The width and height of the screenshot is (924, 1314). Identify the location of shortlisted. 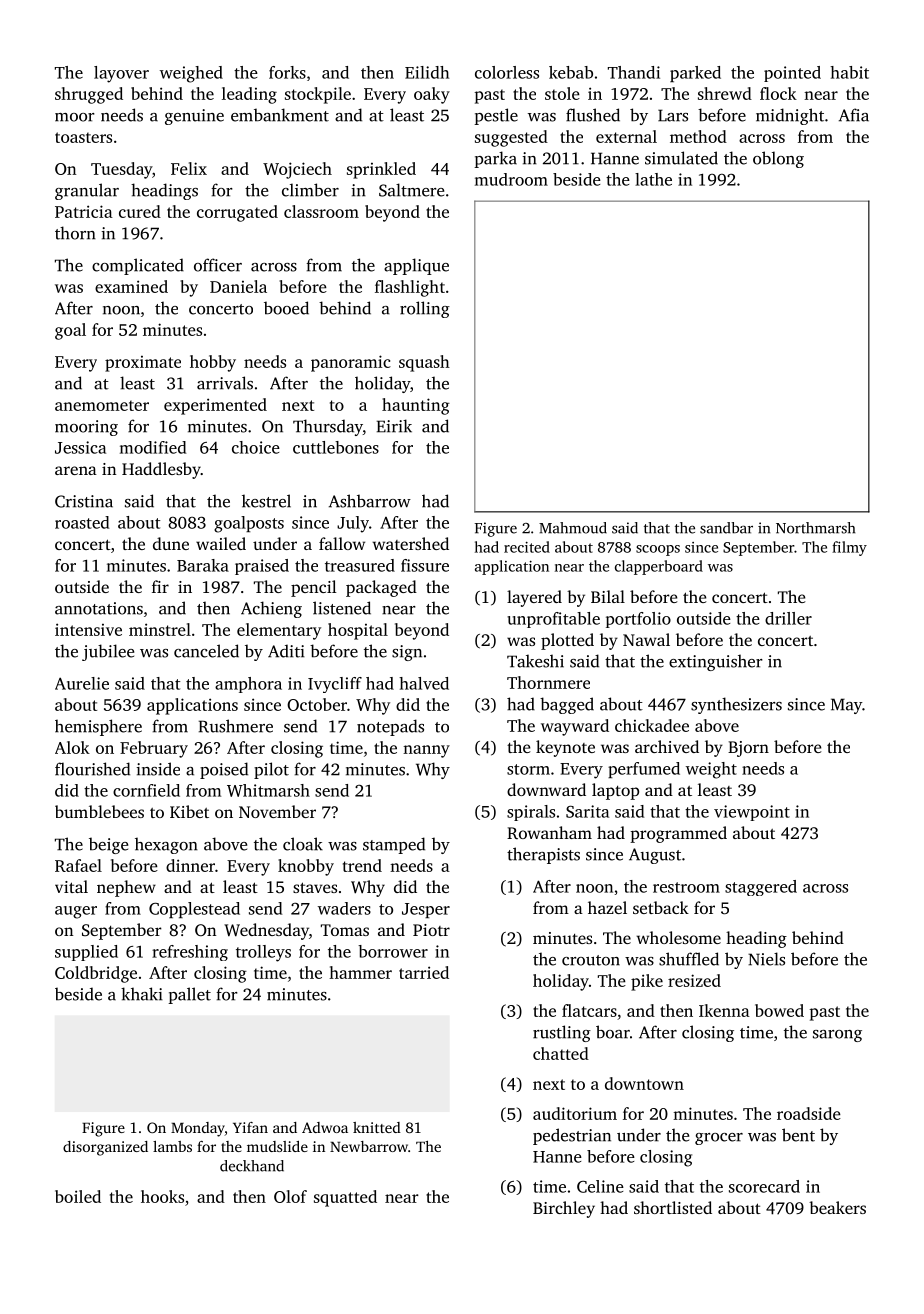
(673, 1207).
